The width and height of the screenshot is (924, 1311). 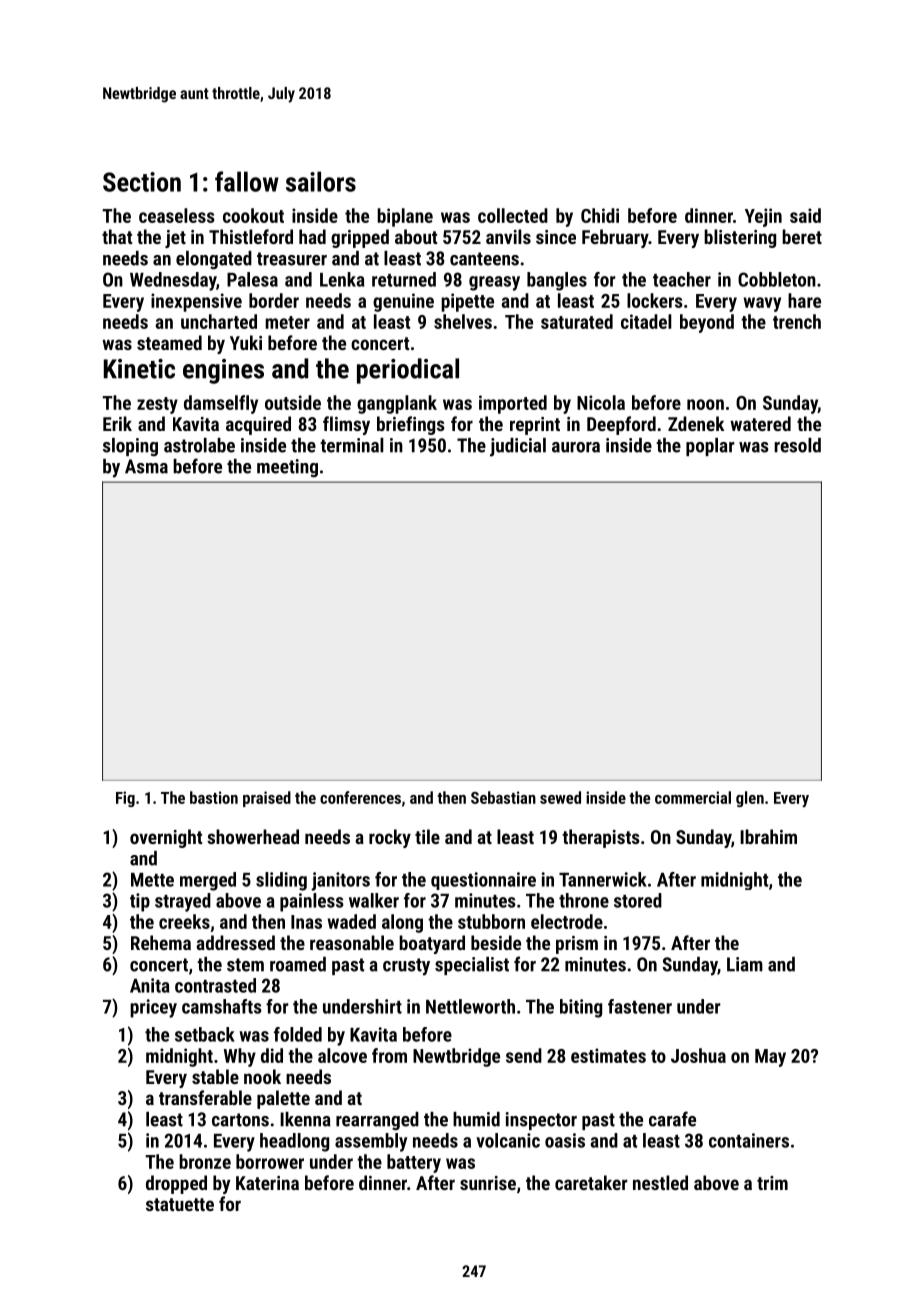 I want to click on pricey, so click(x=153, y=1008).
